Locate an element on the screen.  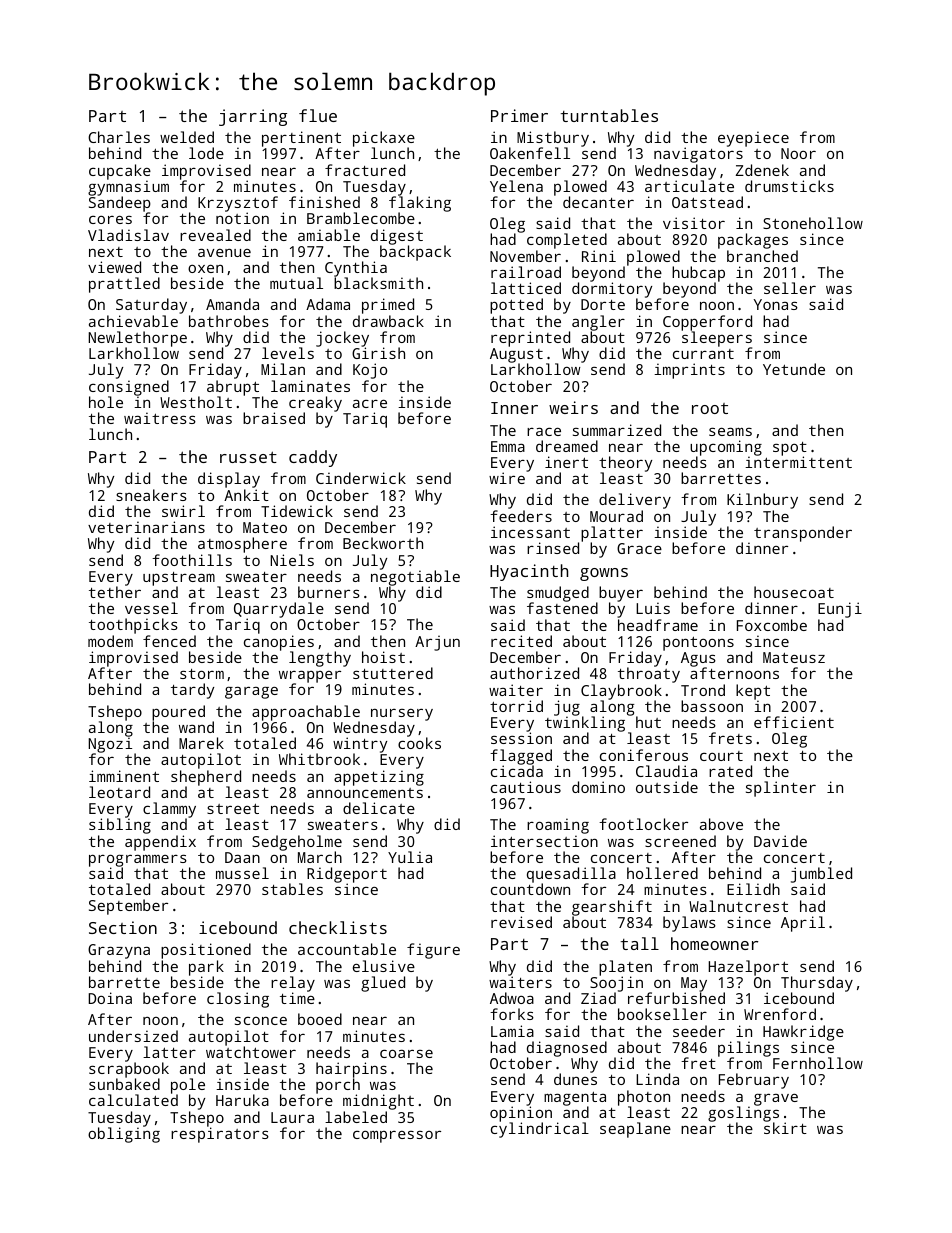
September is located at coordinates (128, 907).
